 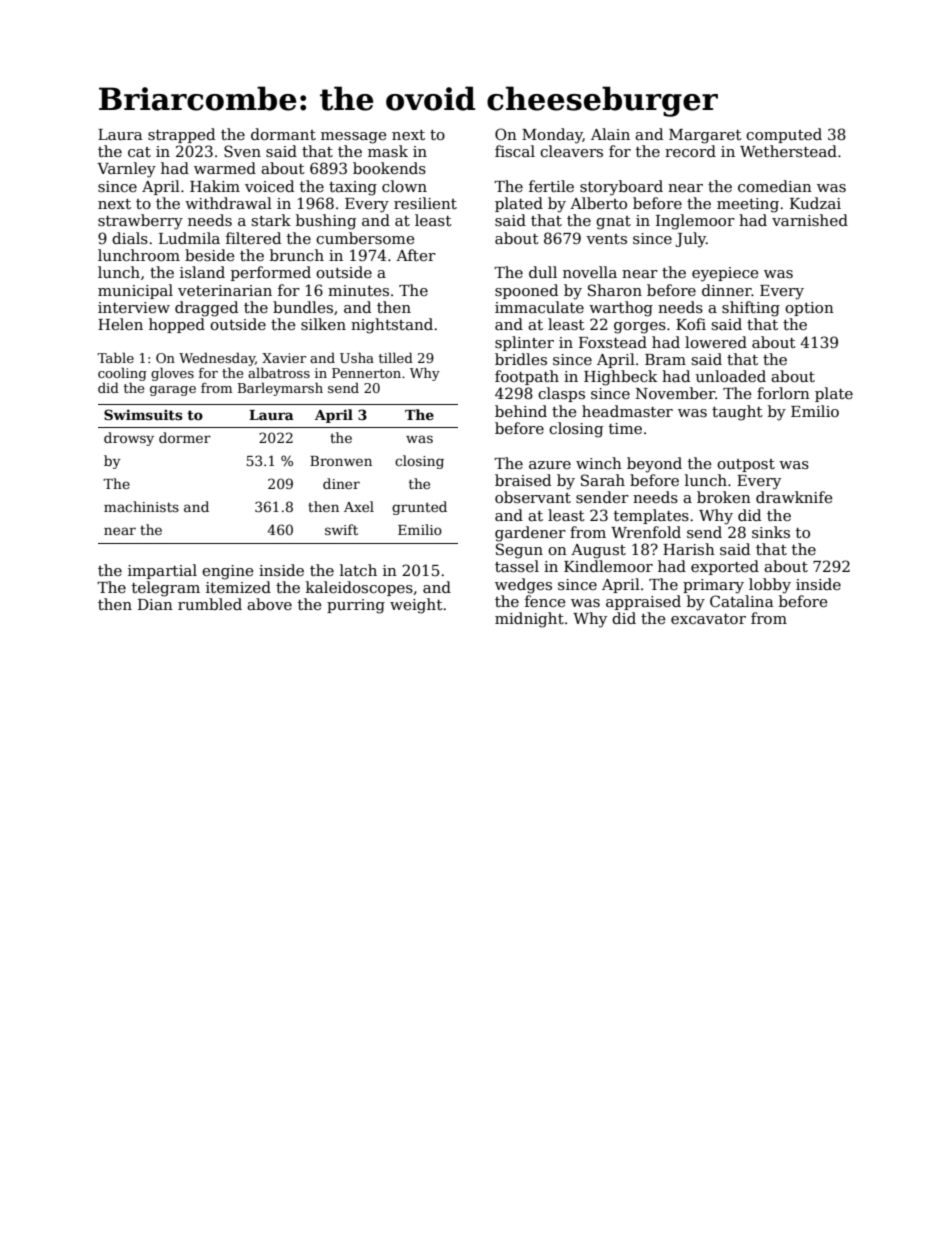 What do you see at coordinates (610, 134) in the screenshot?
I see `Alain` at bounding box center [610, 134].
